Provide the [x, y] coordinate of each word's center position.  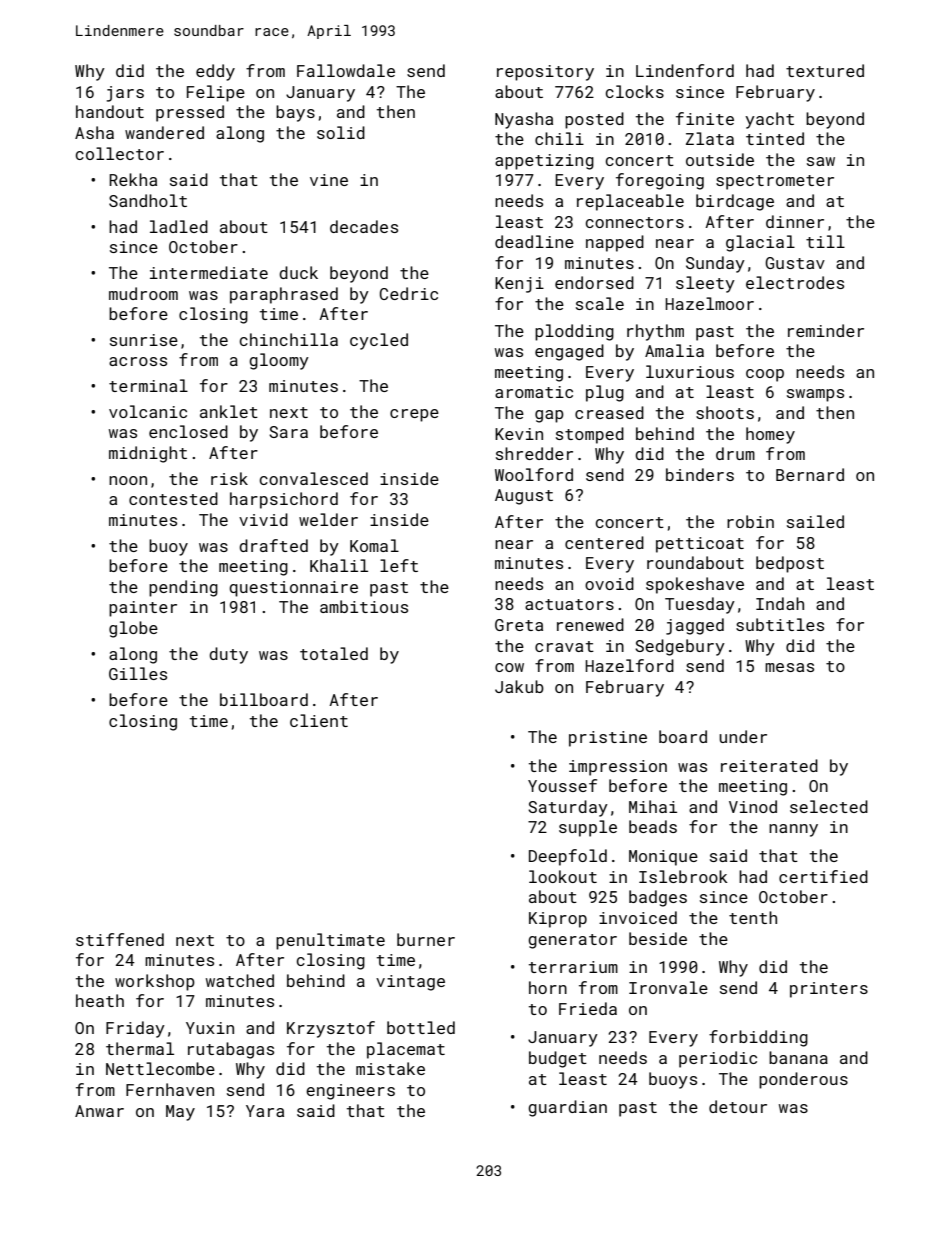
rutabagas [231, 1050]
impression [618, 768]
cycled [379, 341]
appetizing [544, 162]
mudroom [143, 293]
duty [228, 655]
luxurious [690, 371]
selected [829, 806]
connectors [634, 222]
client [319, 720]
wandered [164, 132]
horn [548, 987]
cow [509, 667]
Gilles [138, 673]
